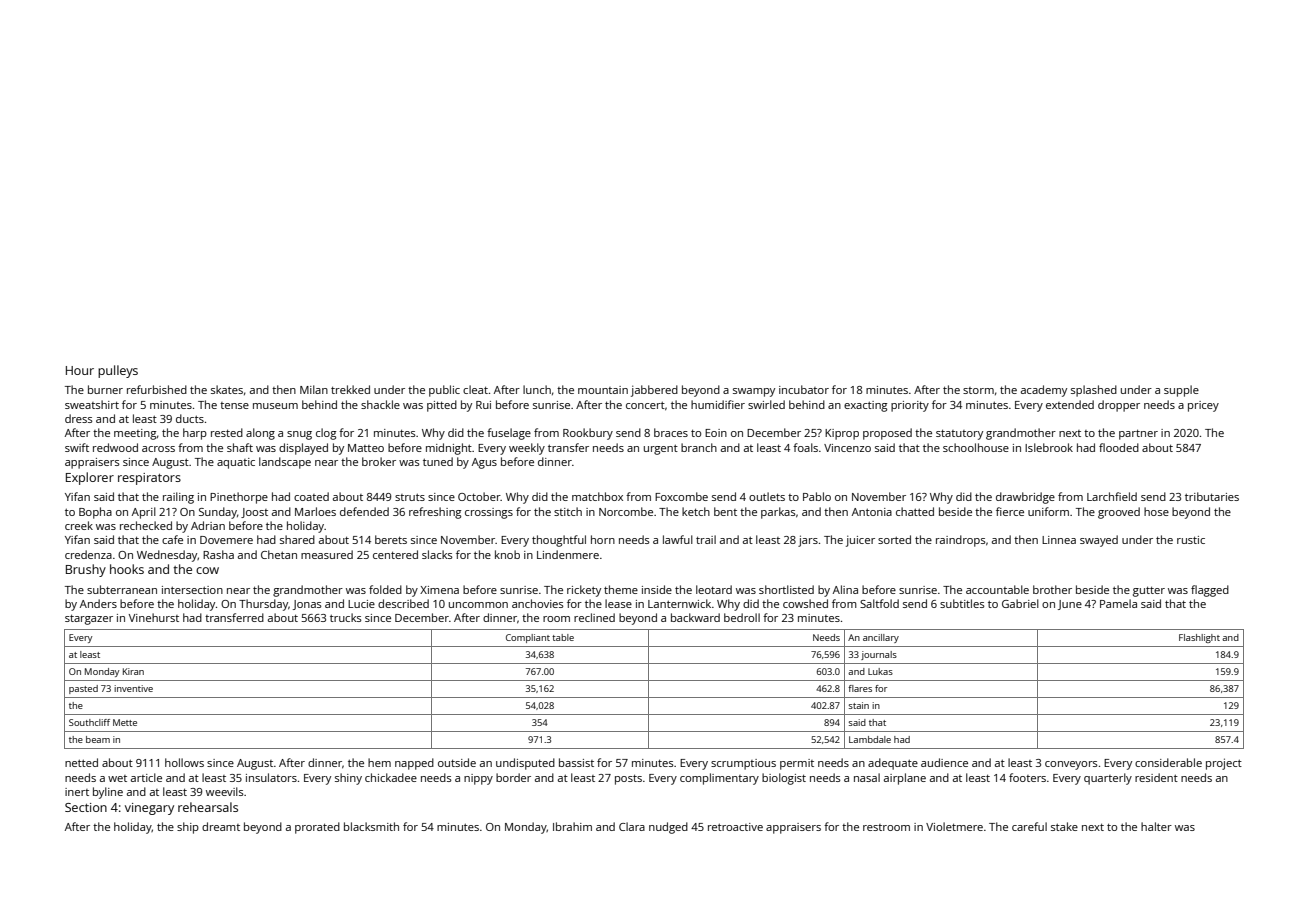 This image has width=1308, height=924. What do you see at coordinates (86, 570) in the image?
I see `Brushy` at bounding box center [86, 570].
